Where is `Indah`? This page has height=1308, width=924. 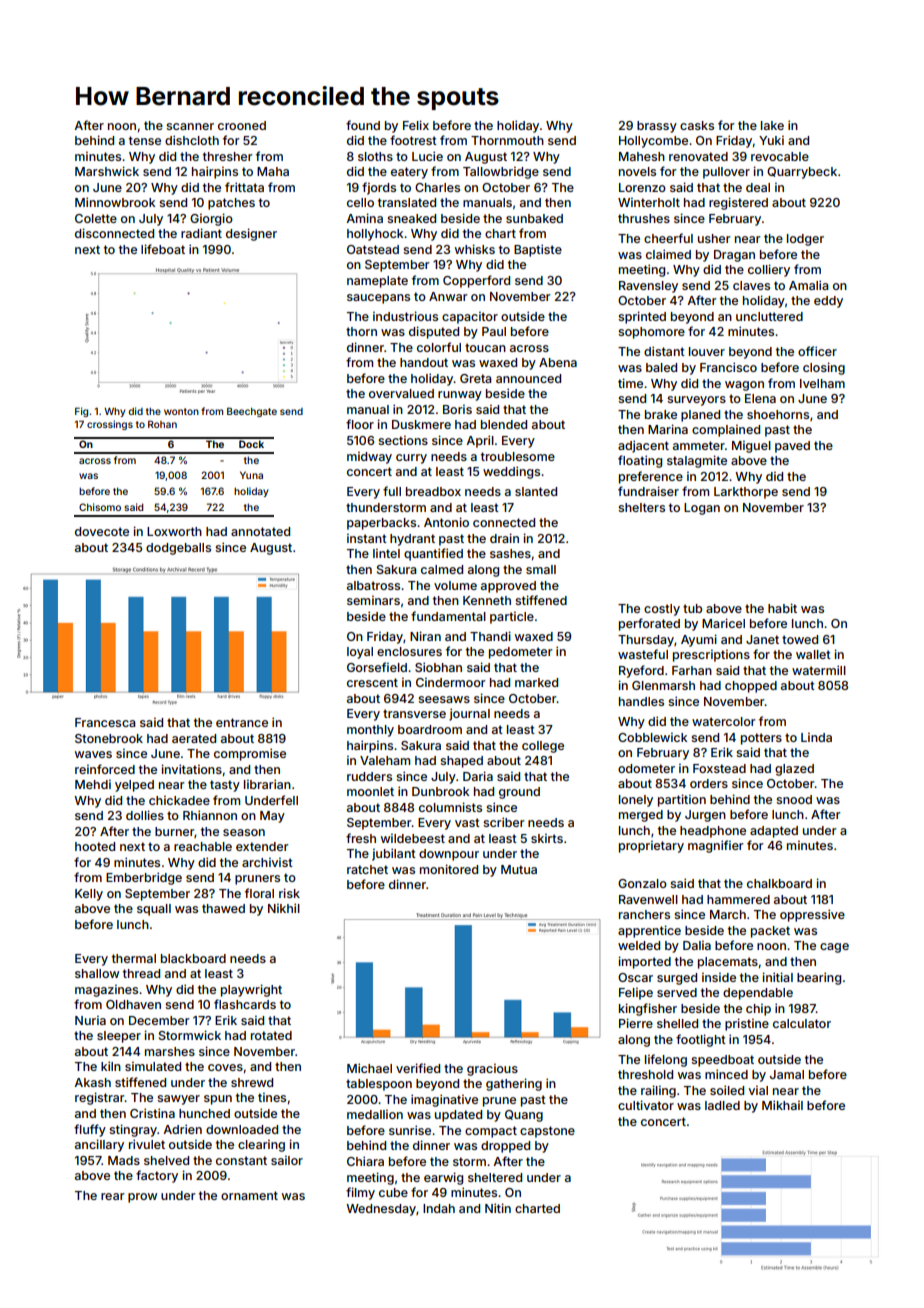
Indah is located at coordinates (439, 1208).
